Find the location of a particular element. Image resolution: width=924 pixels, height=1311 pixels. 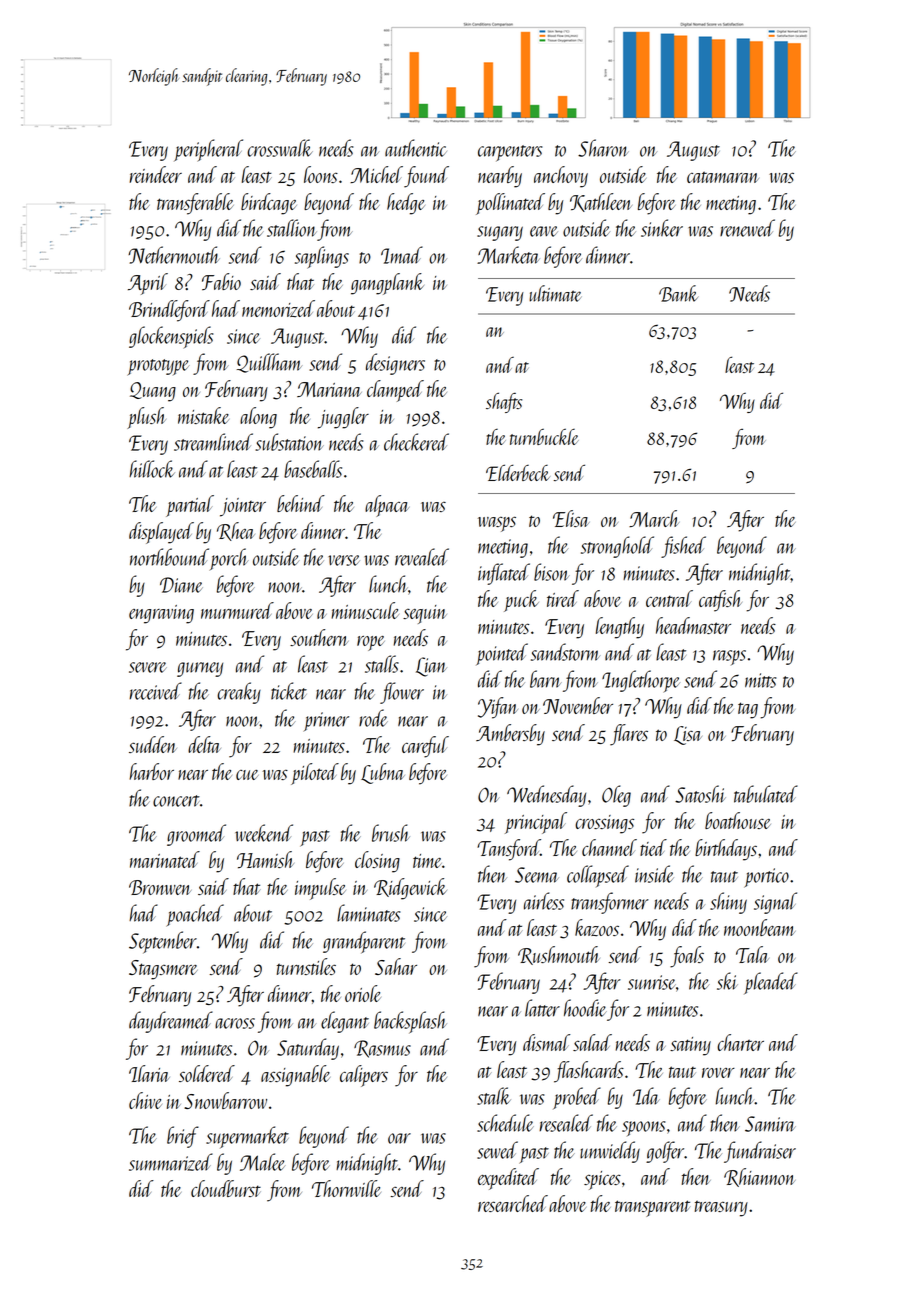

signal is located at coordinates (775, 903).
